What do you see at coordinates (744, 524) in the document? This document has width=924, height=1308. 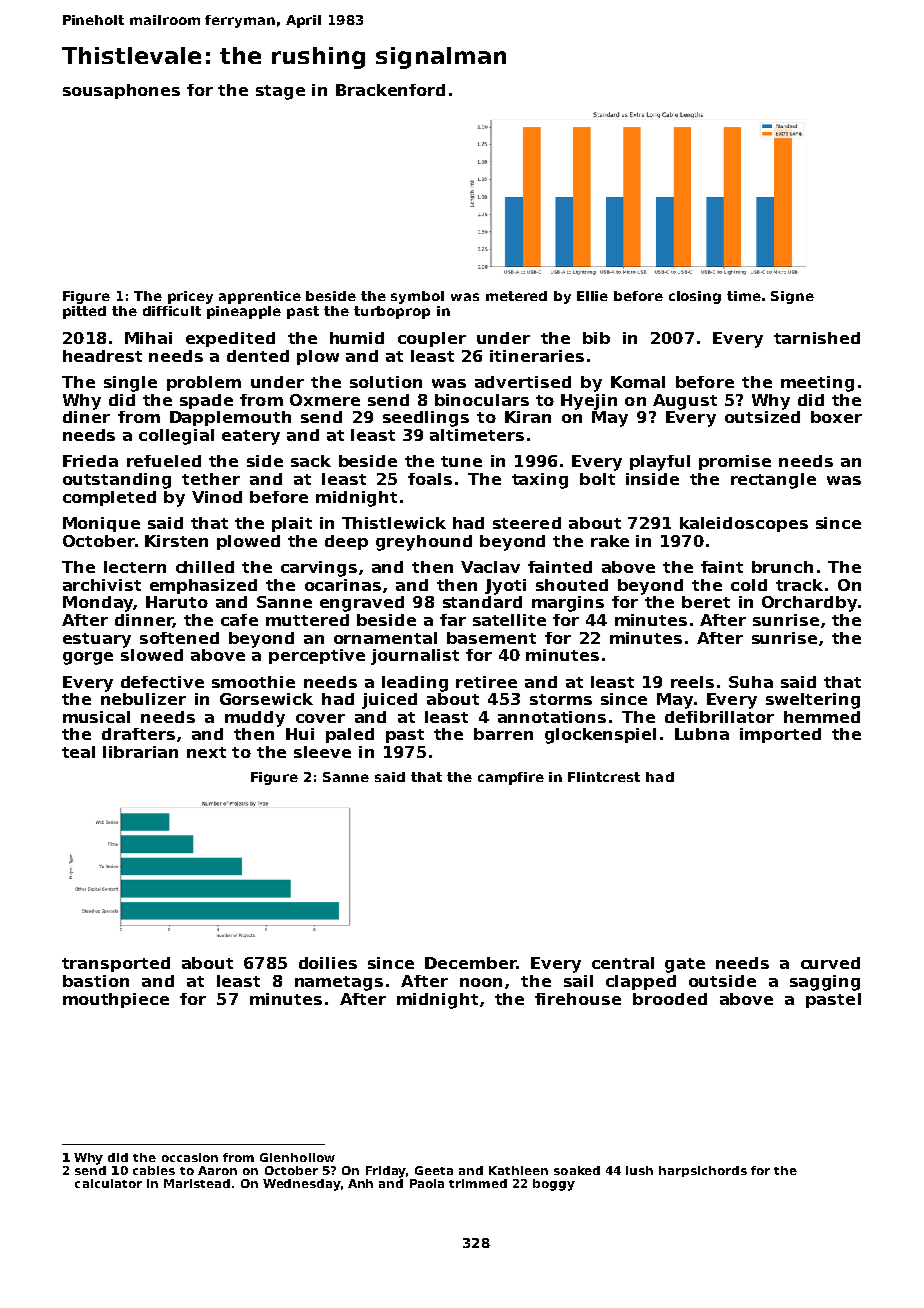 I see `kaleidoscopes` at bounding box center [744, 524].
